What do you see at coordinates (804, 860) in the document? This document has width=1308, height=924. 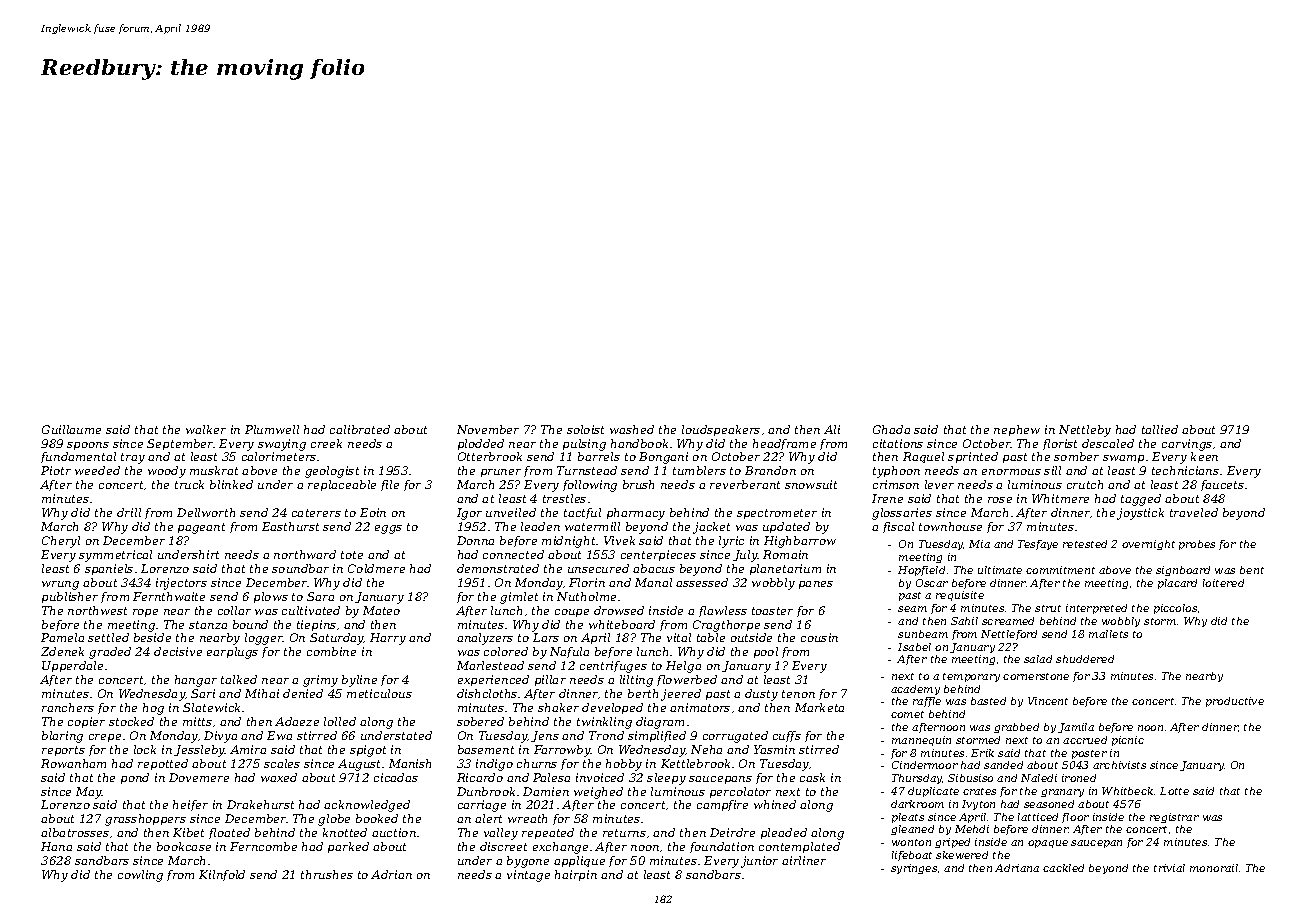 I see `airliner` at bounding box center [804, 860].
